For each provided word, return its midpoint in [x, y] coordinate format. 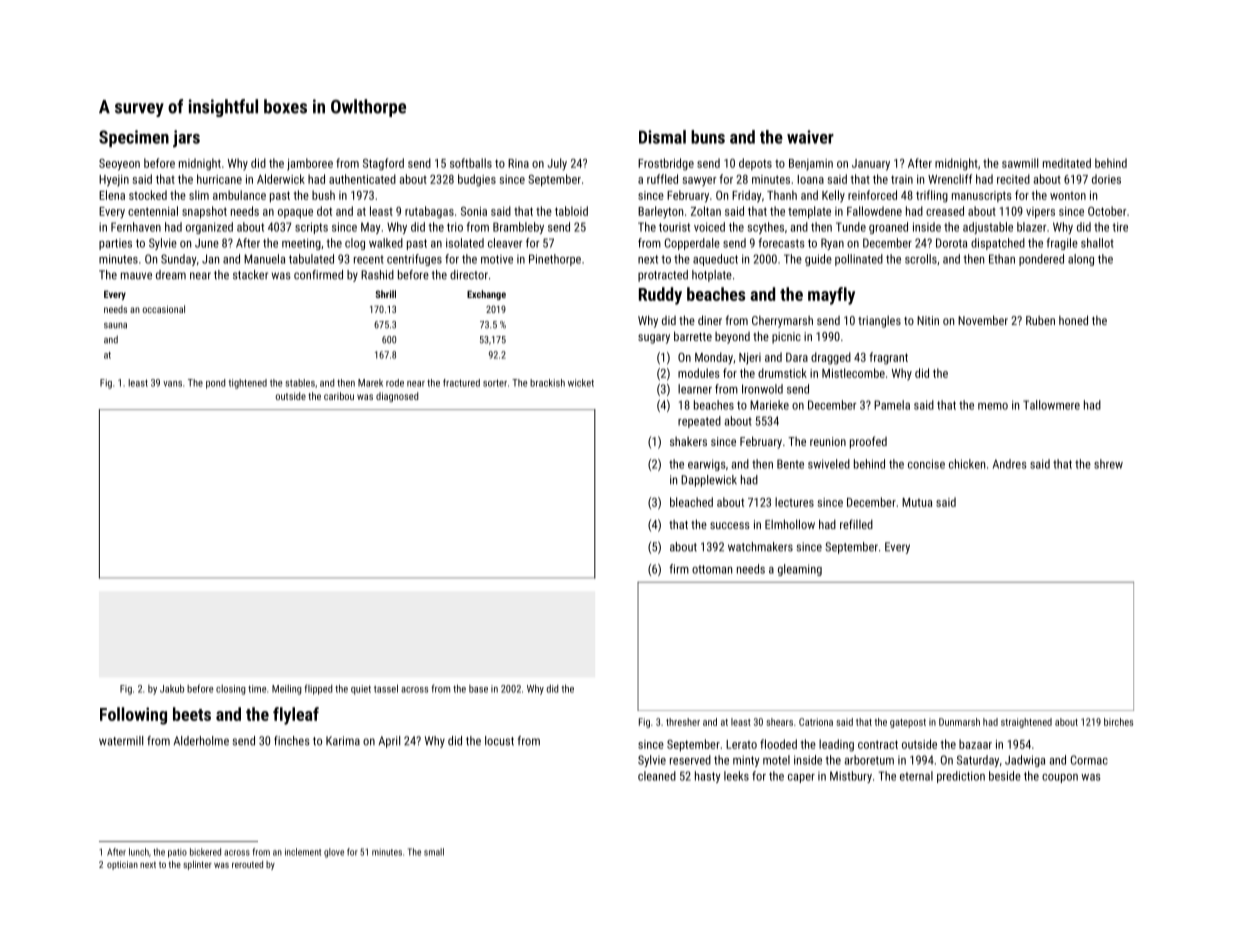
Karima [343, 741]
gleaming [800, 570]
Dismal [662, 137]
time [257, 689]
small [434, 852]
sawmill [1020, 163]
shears [779, 722]
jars [186, 139]
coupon [1060, 778]
